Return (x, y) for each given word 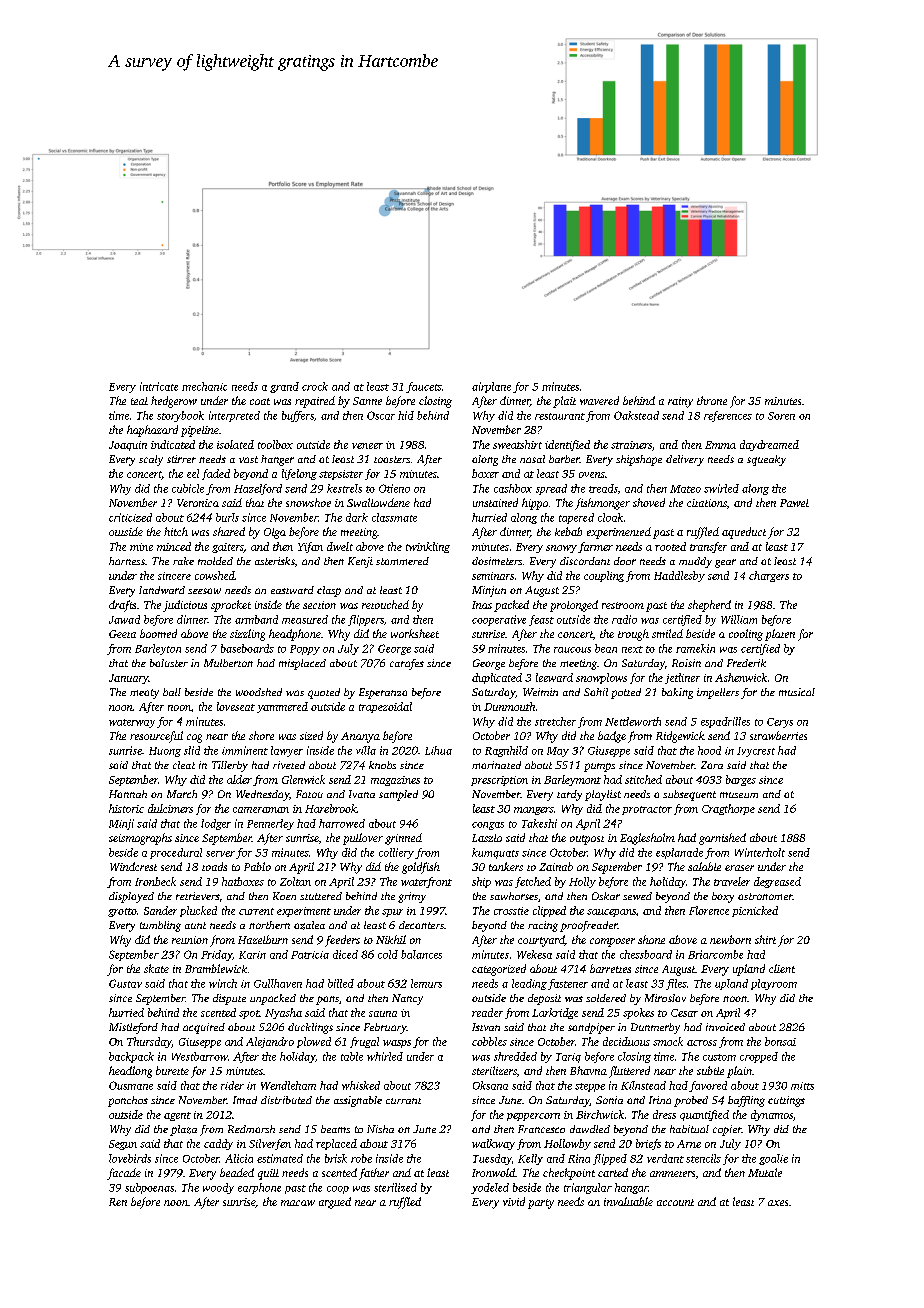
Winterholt (760, 852)
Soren (781, 416)
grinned (403, 839)
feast (541, 620)
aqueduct (744, 533)
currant (403, 1101)
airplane (491, 387)
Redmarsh (251, 1129)
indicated (173, 444)
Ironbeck (155, 881)
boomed (158, 633)
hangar (631, 1188)
